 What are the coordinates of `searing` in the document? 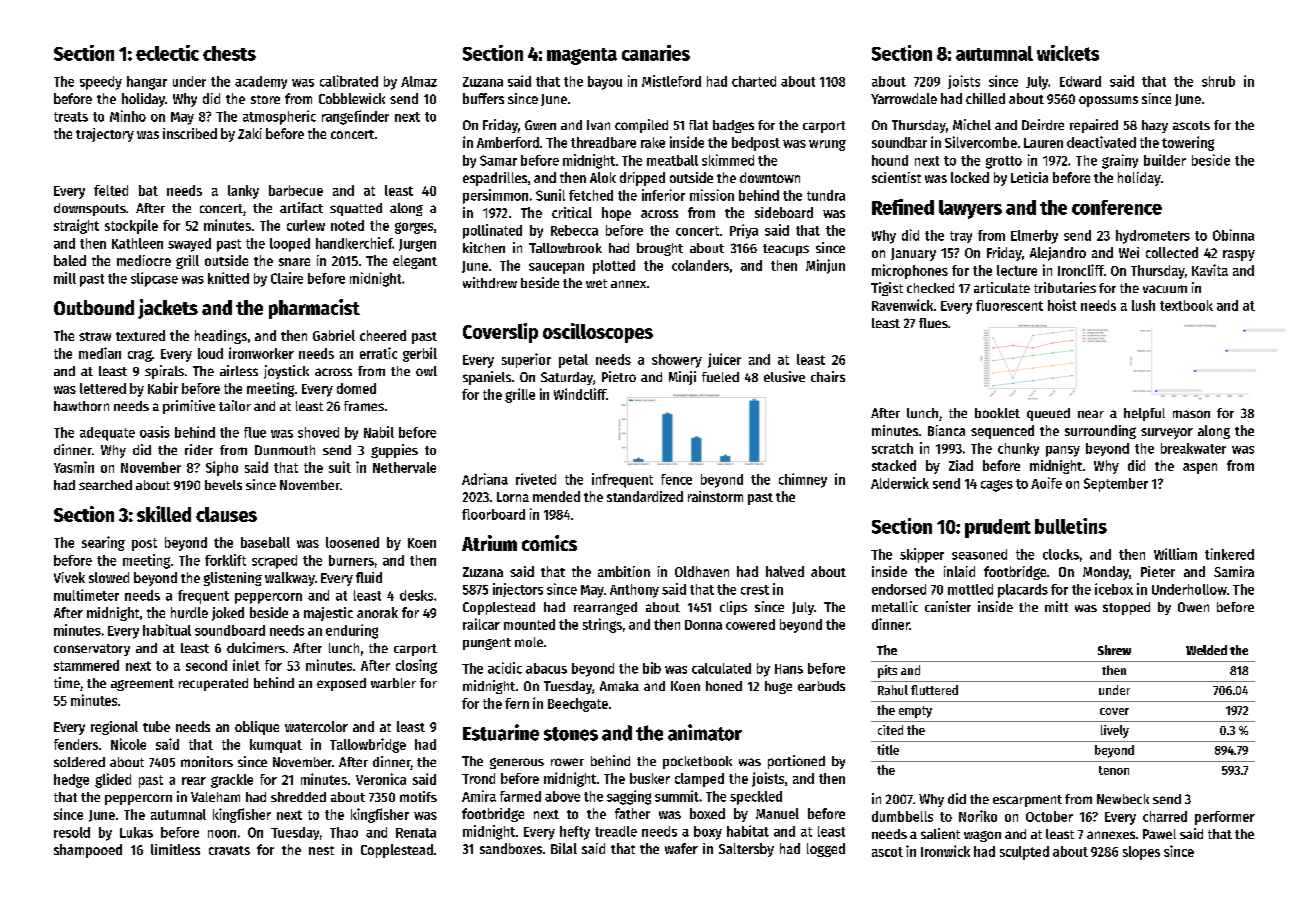 It's located at (103, 543).
